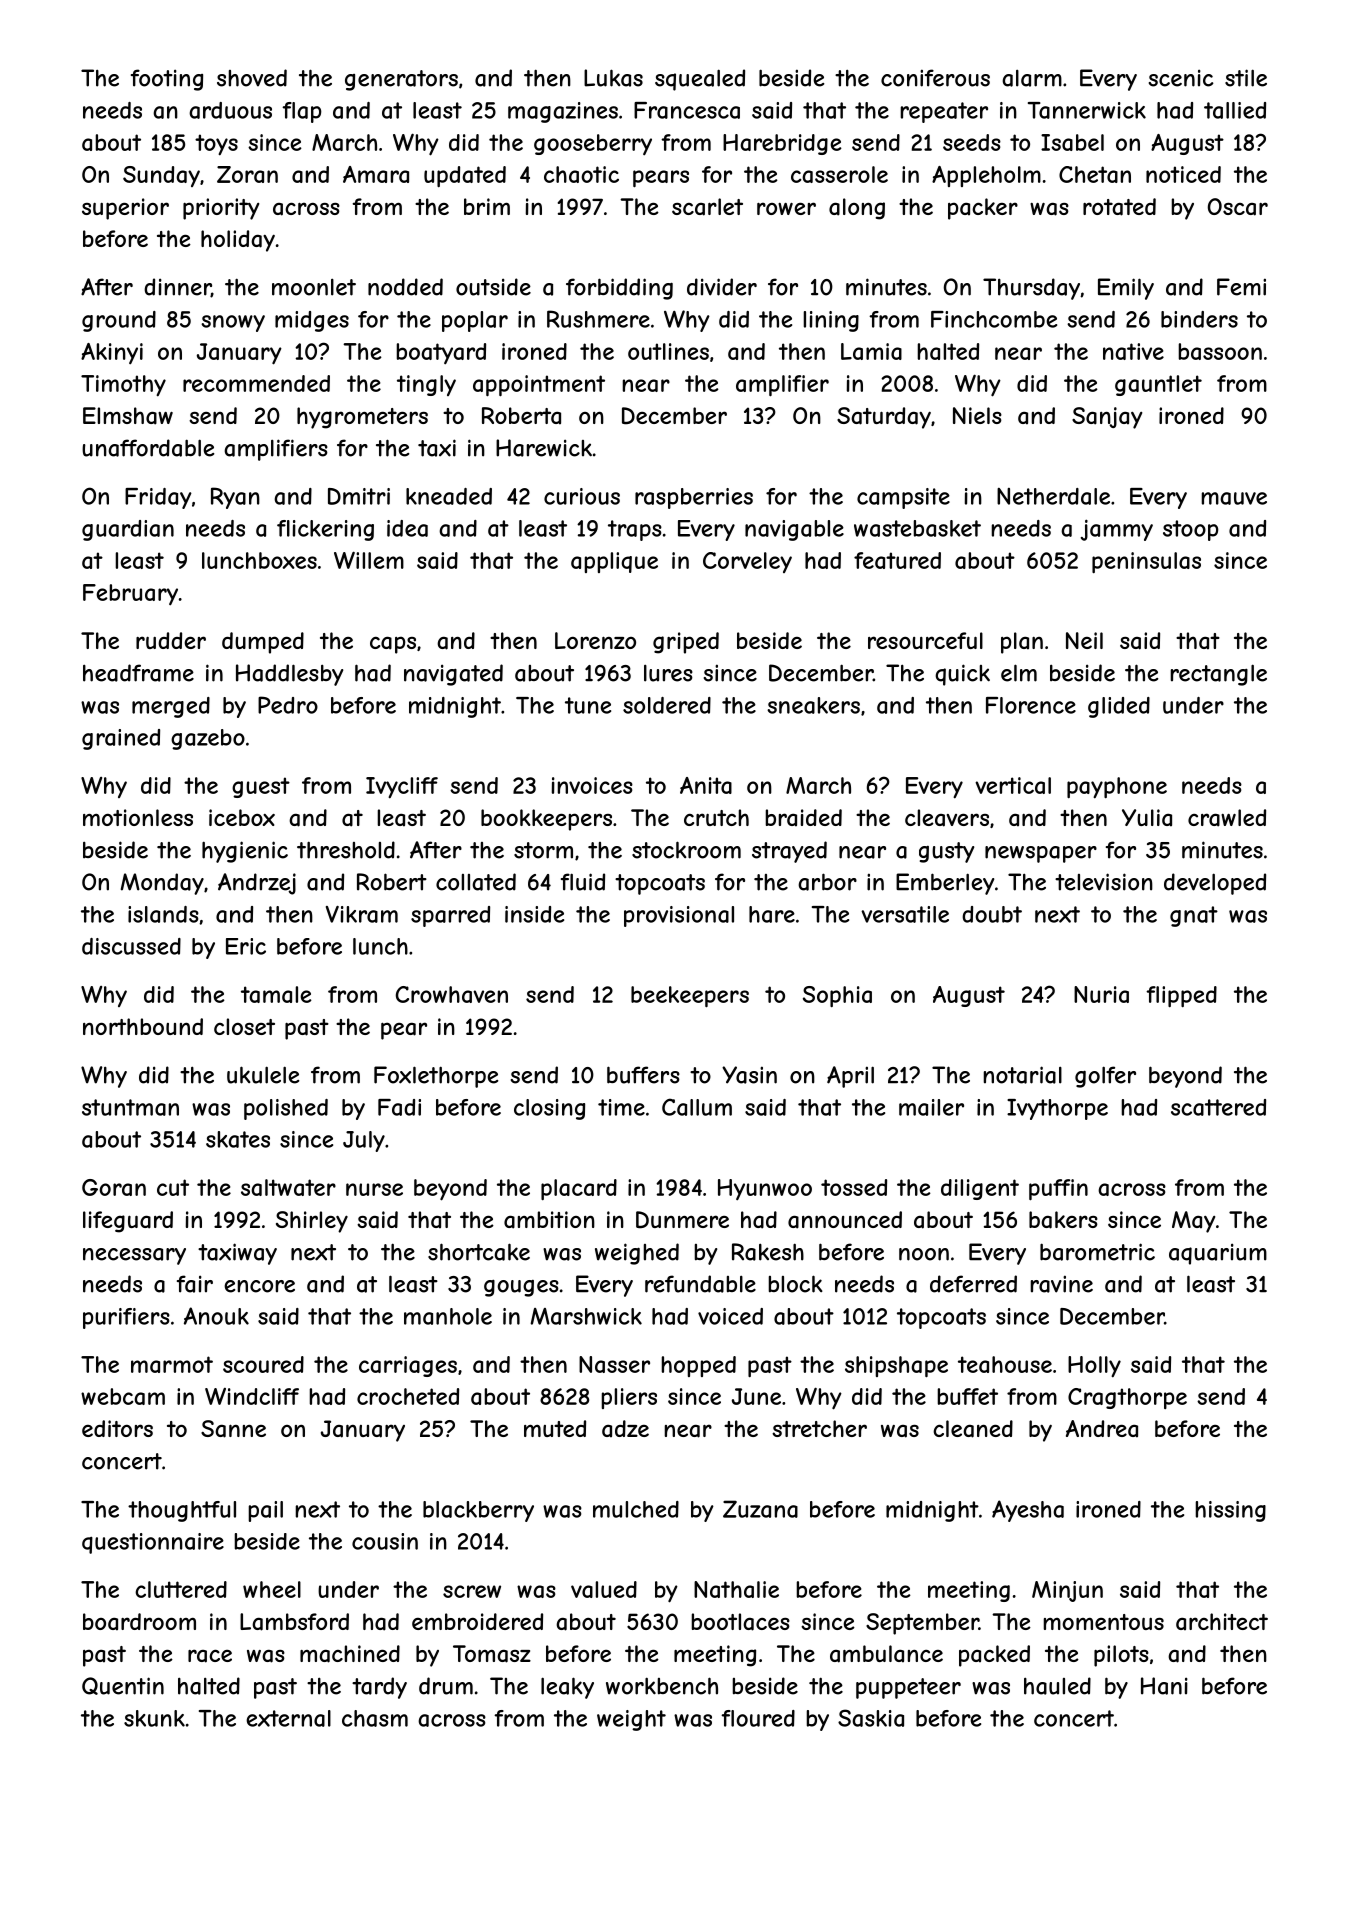 Image resolution: width=1349 pixels, height=1908 pixels. What do you see at coordinates (181, 1589) in the document?
I see `cluttered` at bounding box center [181, 1589].
